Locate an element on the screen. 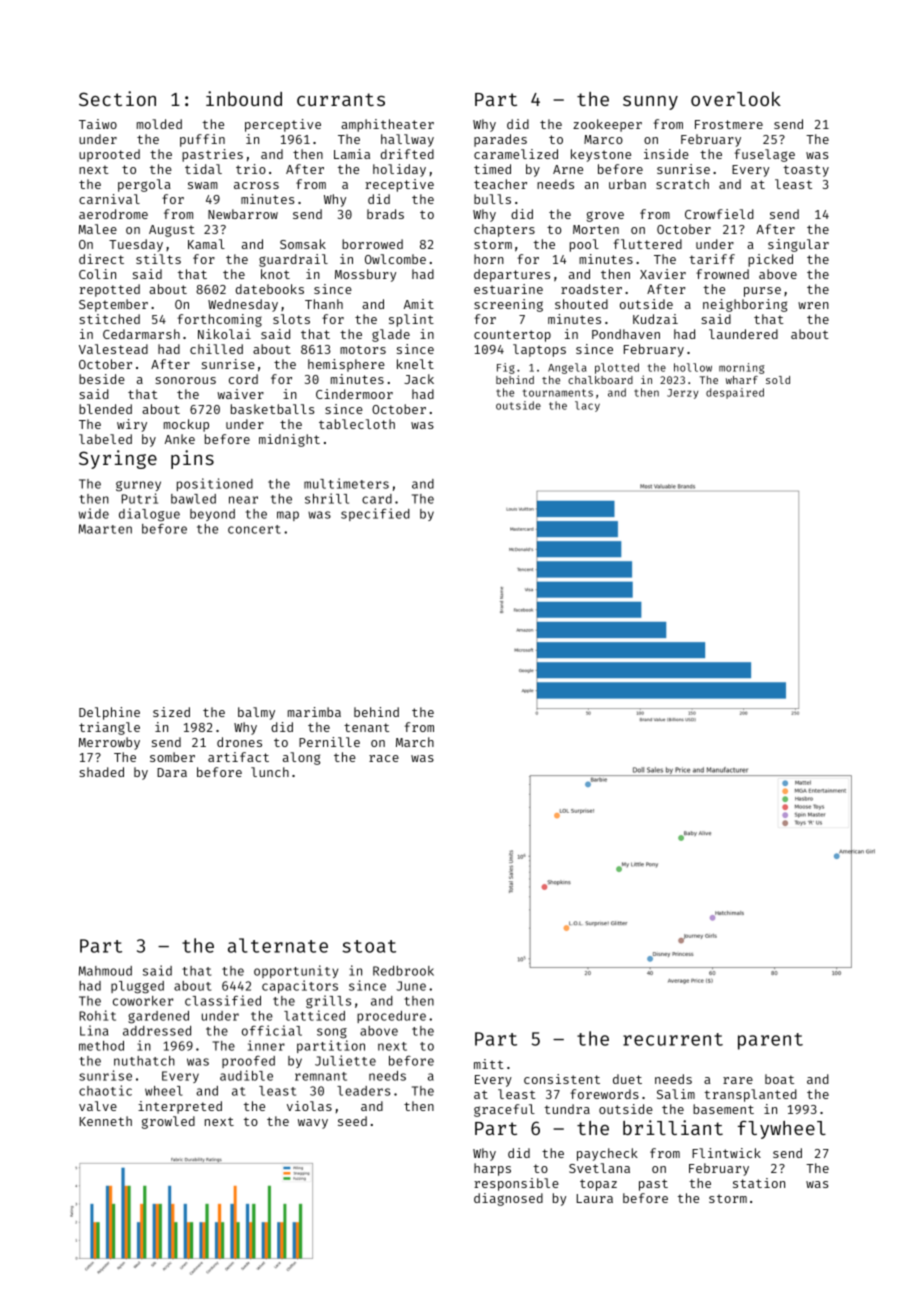 The image size is (908, 1316). singular is located at coordinates (798, 245).
